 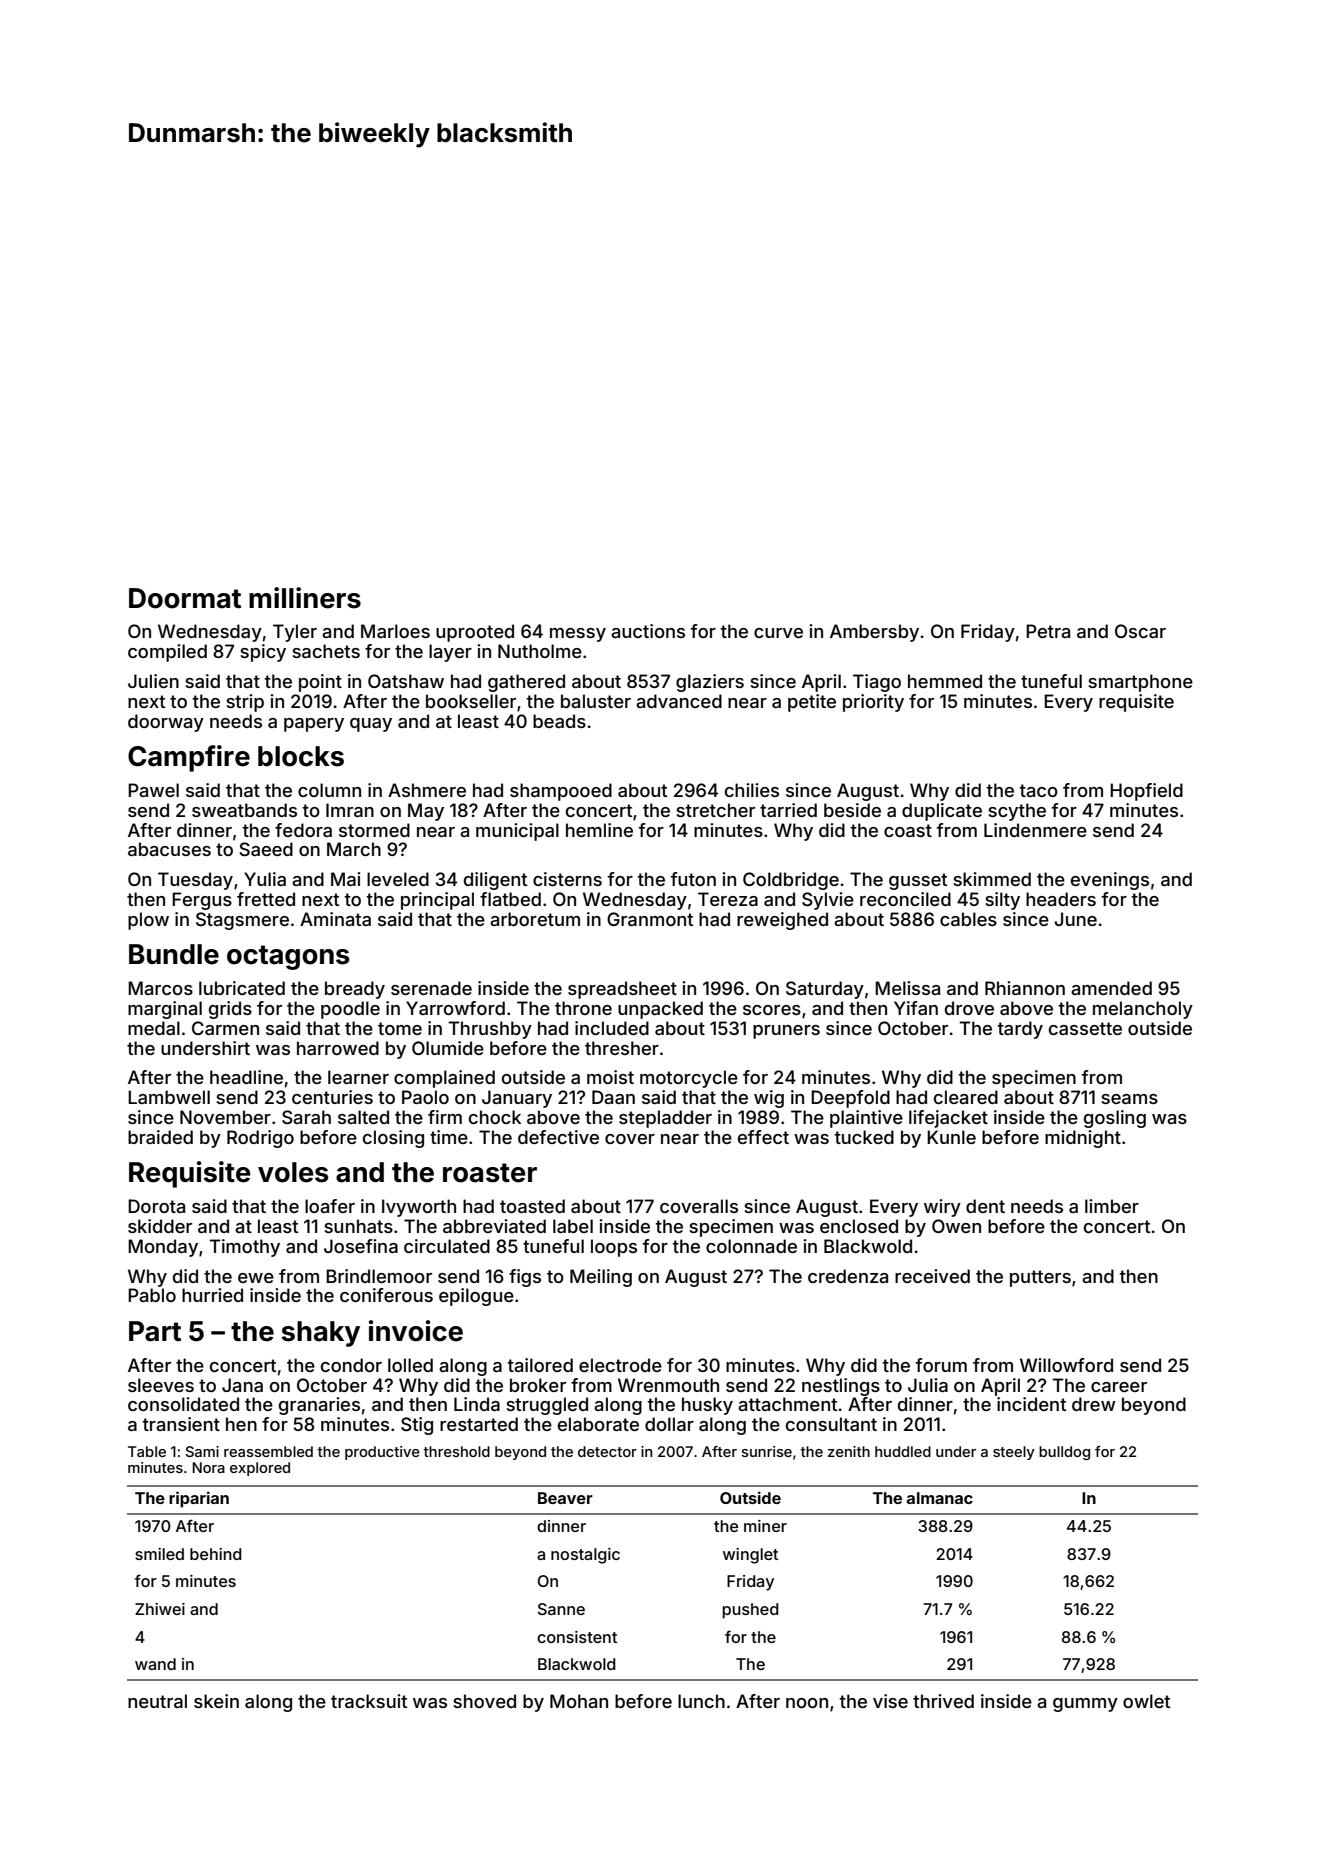 What do you see at coordinates (940, 1498) in the document?
I see `almanac` at bounding box center [940, 1498].
